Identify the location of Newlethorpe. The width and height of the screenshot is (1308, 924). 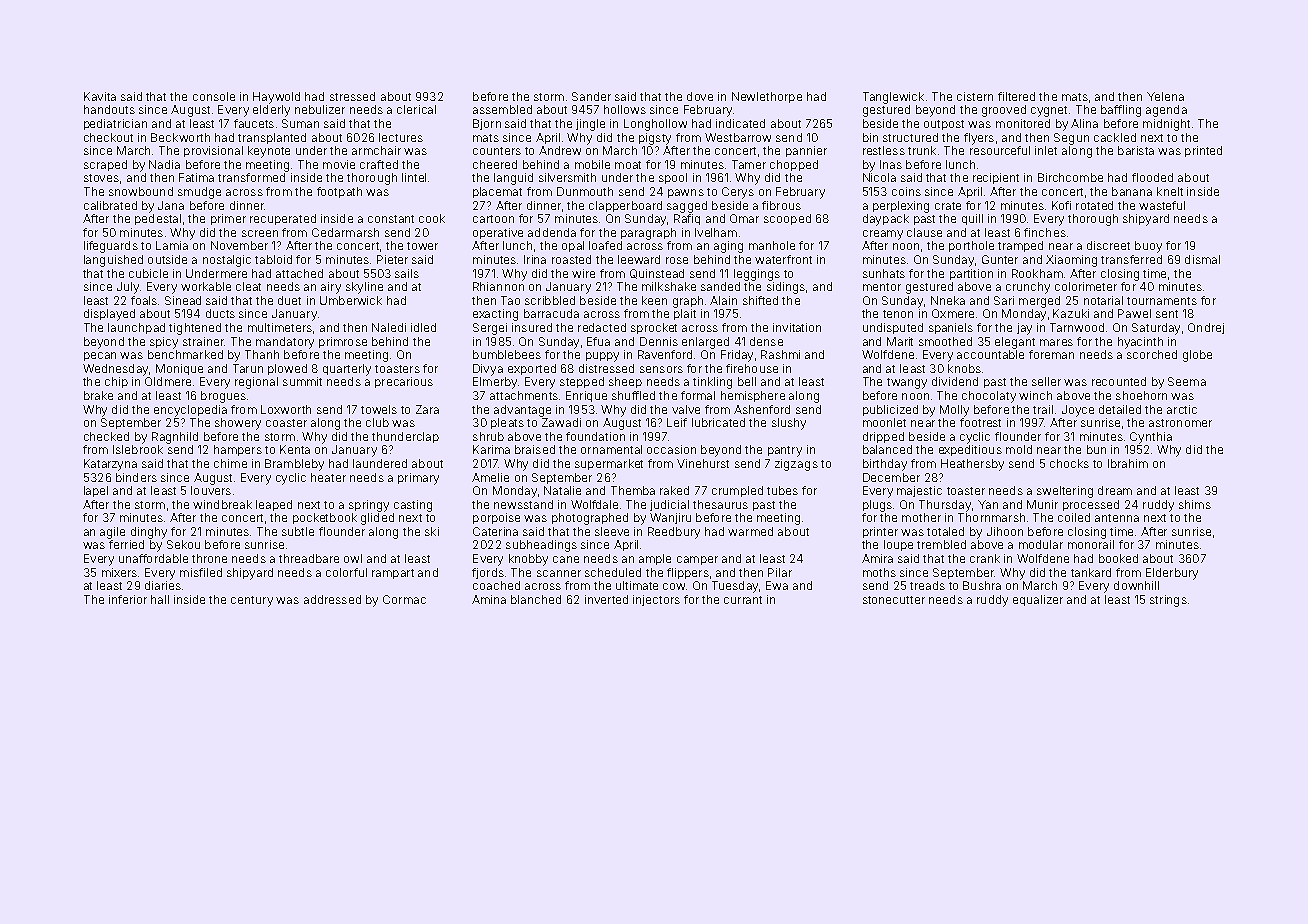
(767, 97).
